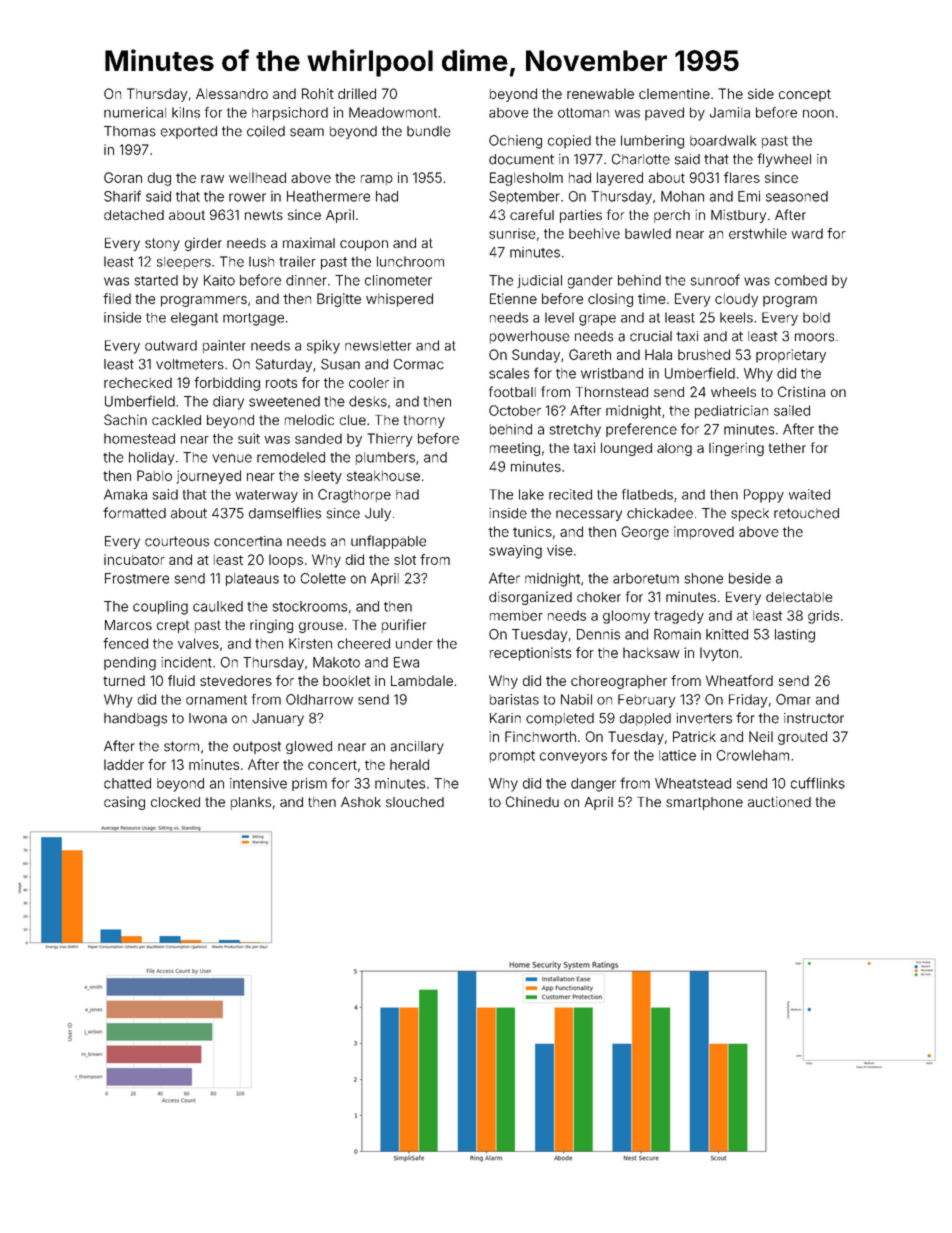 This document has width=952, height=1233. Describe the element at coordinates (264, 215) in the document. I see `newts` at that location.
